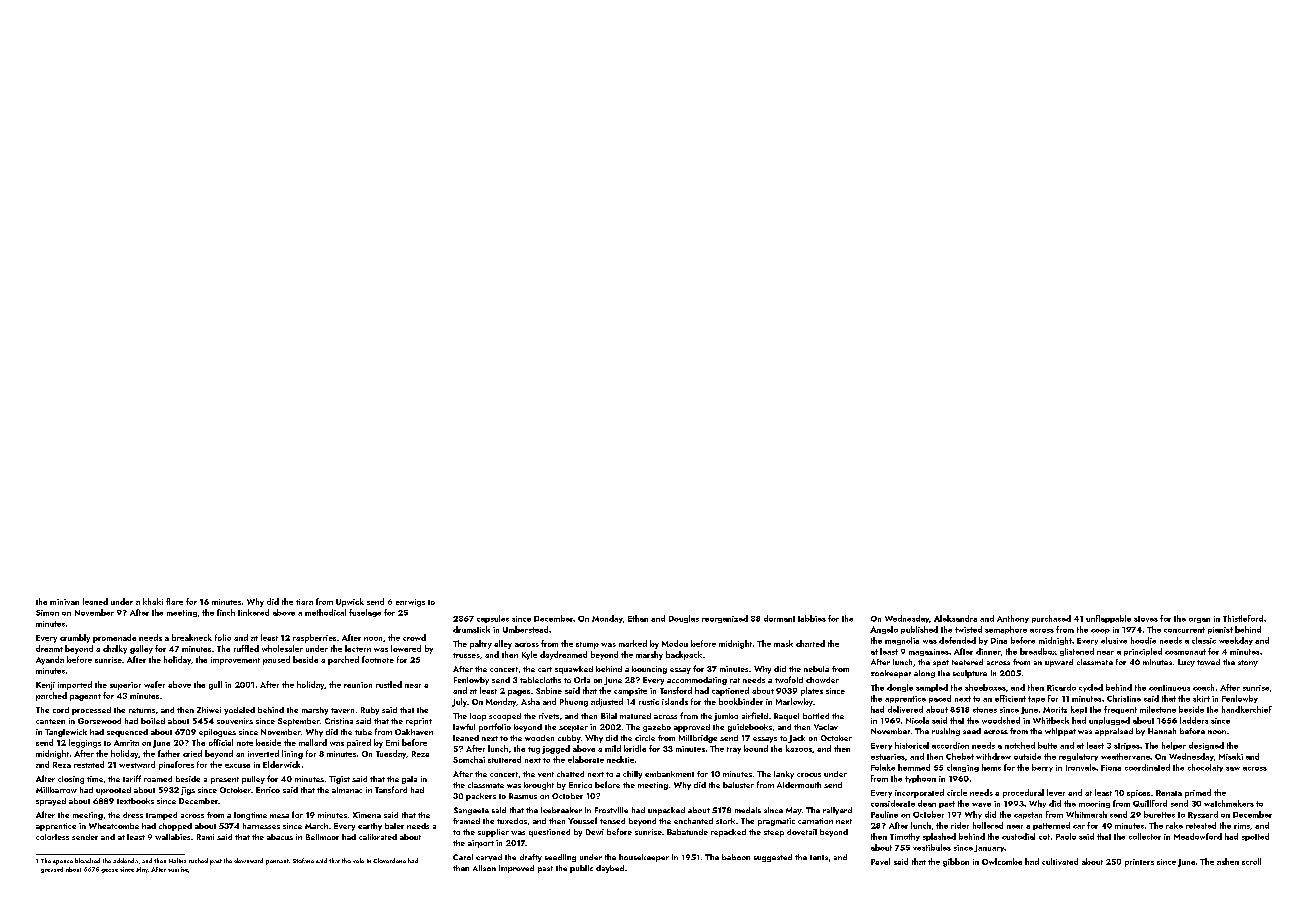 This screenshot has width=1308, height=924. I want to click on airfield, so click(755, 715).
